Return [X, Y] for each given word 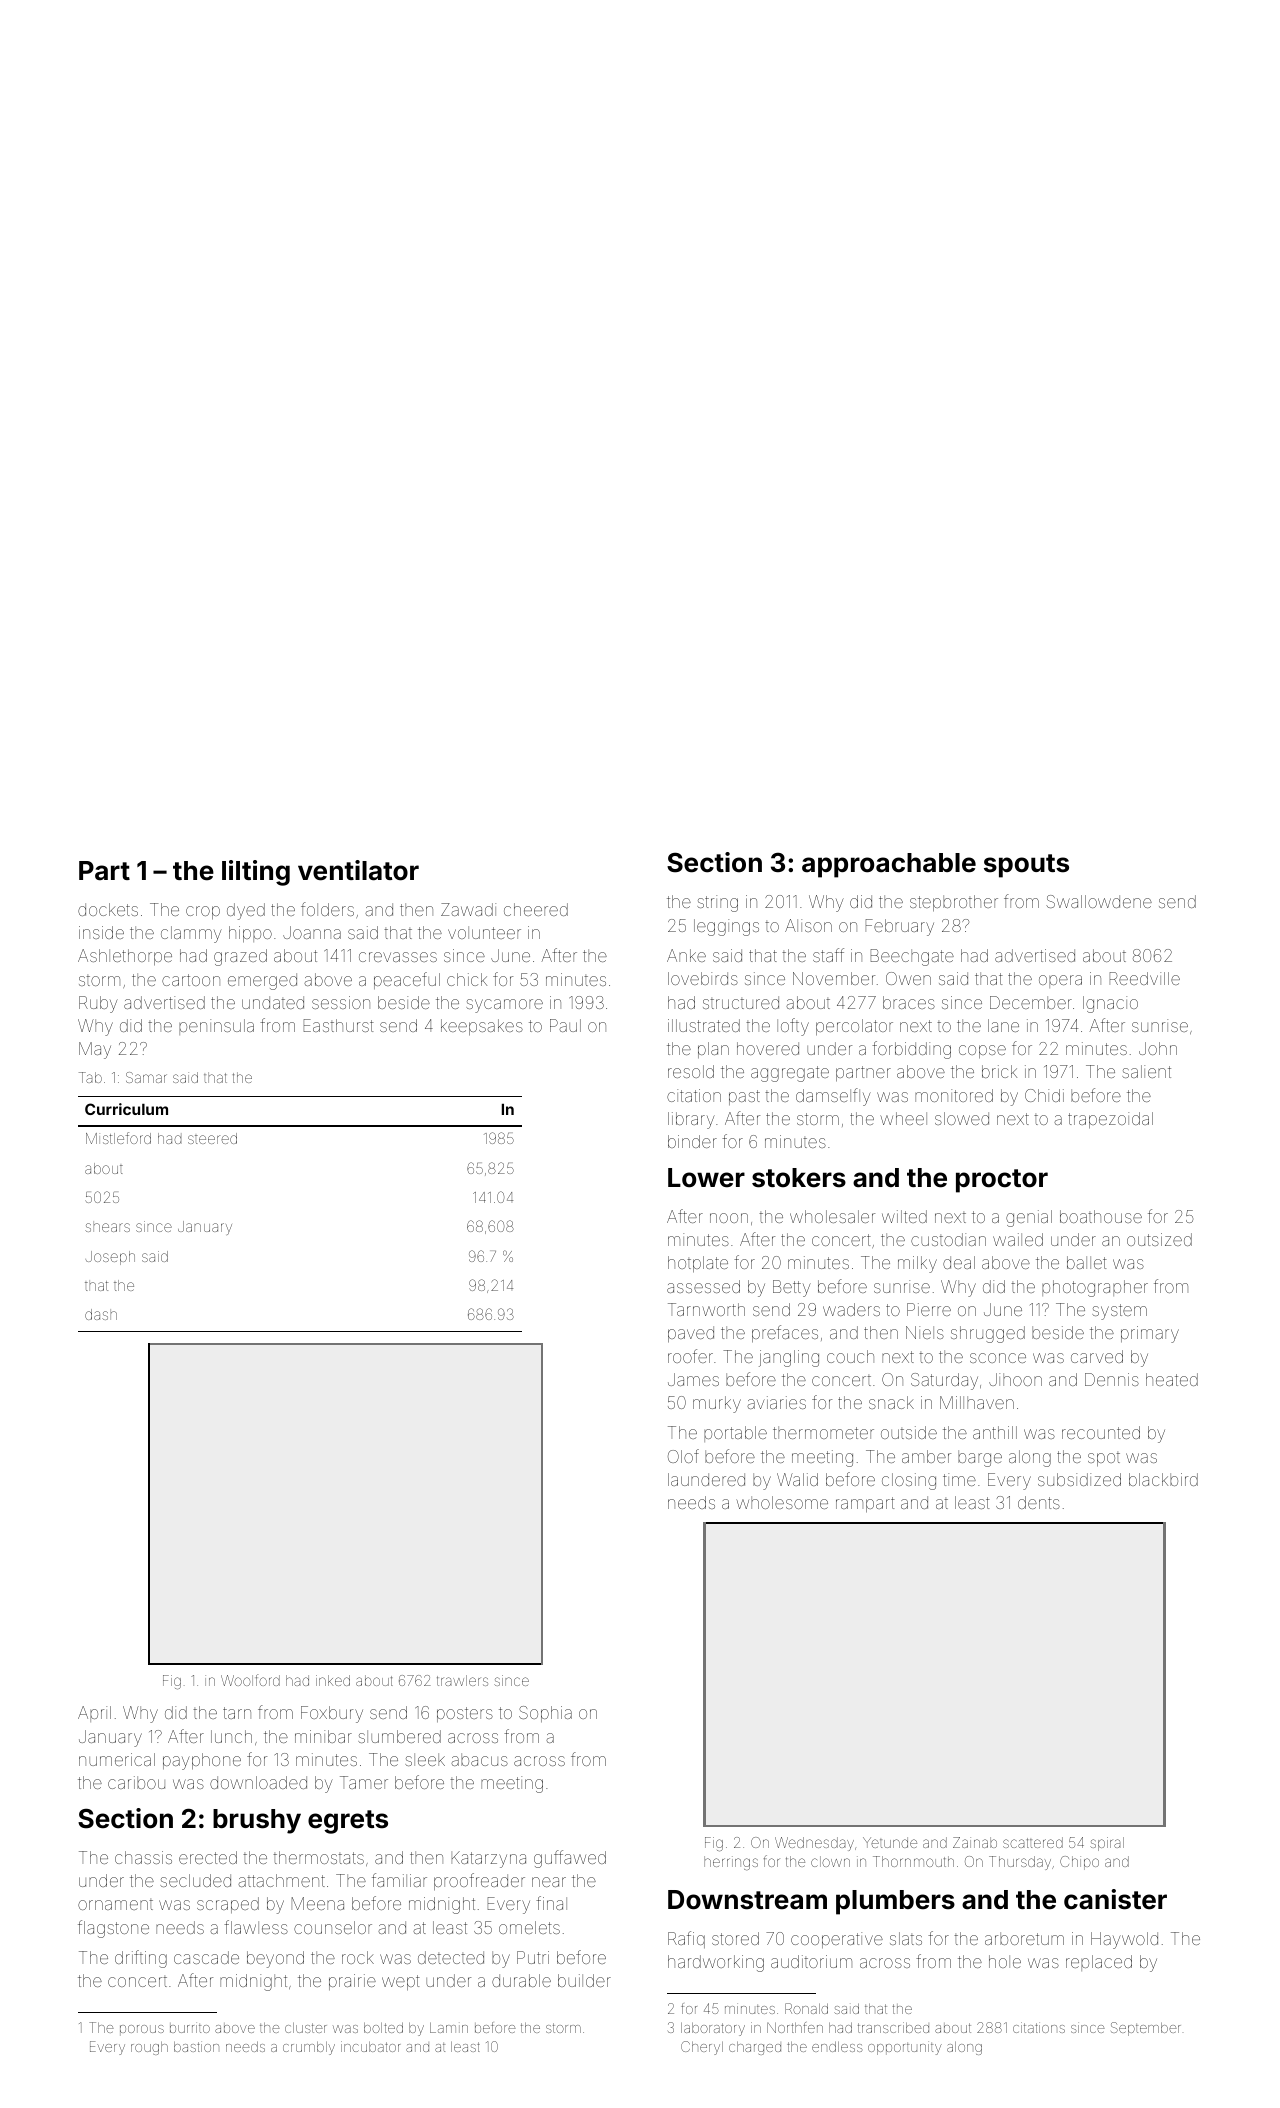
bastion [196, 2047]
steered [212, 1138]
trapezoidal [1110, 1120]
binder [692, 1141]
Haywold [1124, 1940]
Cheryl [702, 2048]
